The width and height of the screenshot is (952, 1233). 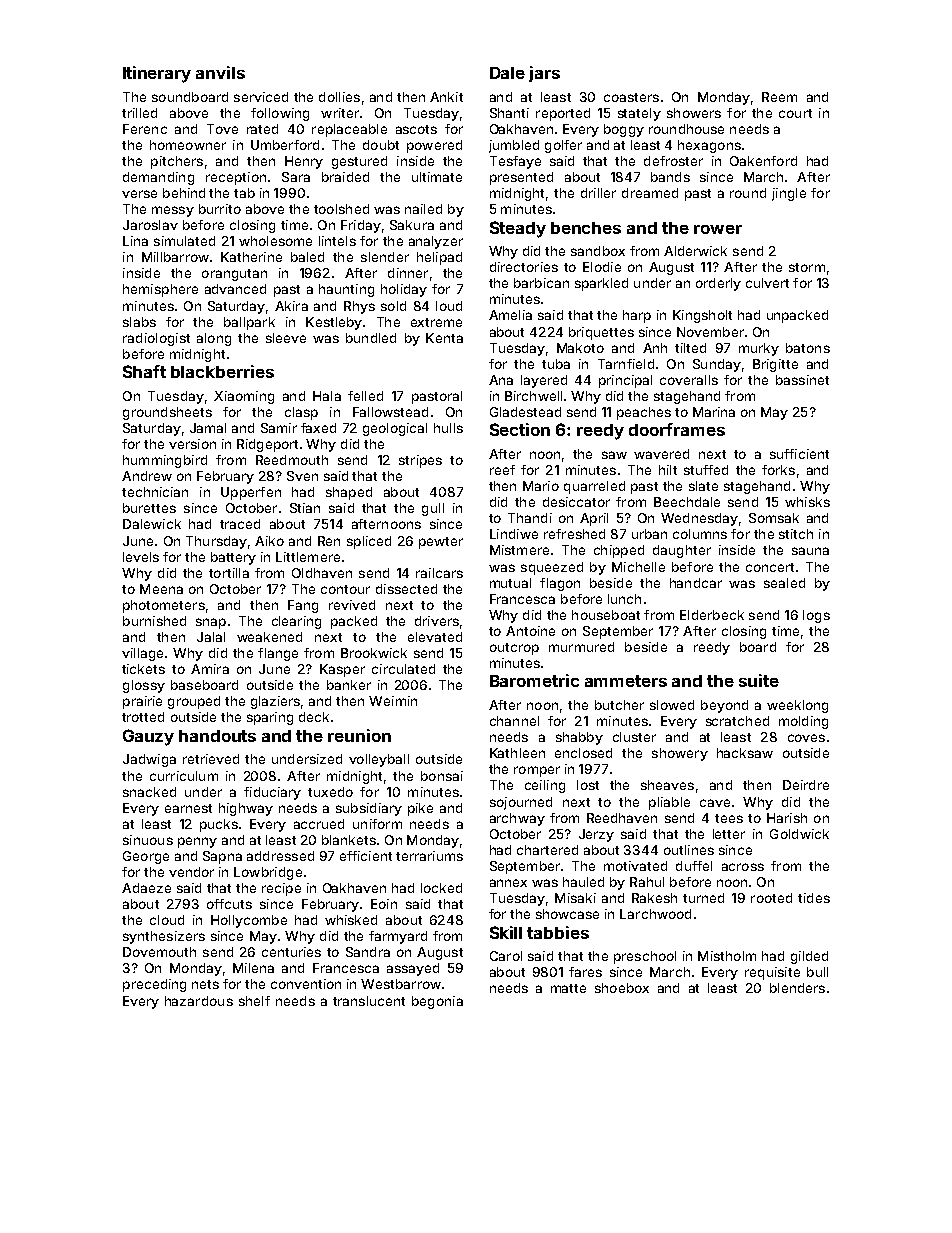 What do you see at coordinates (254, 1001) in the screenshot?
I see `shelf` at bounding box center [254, 1001].
